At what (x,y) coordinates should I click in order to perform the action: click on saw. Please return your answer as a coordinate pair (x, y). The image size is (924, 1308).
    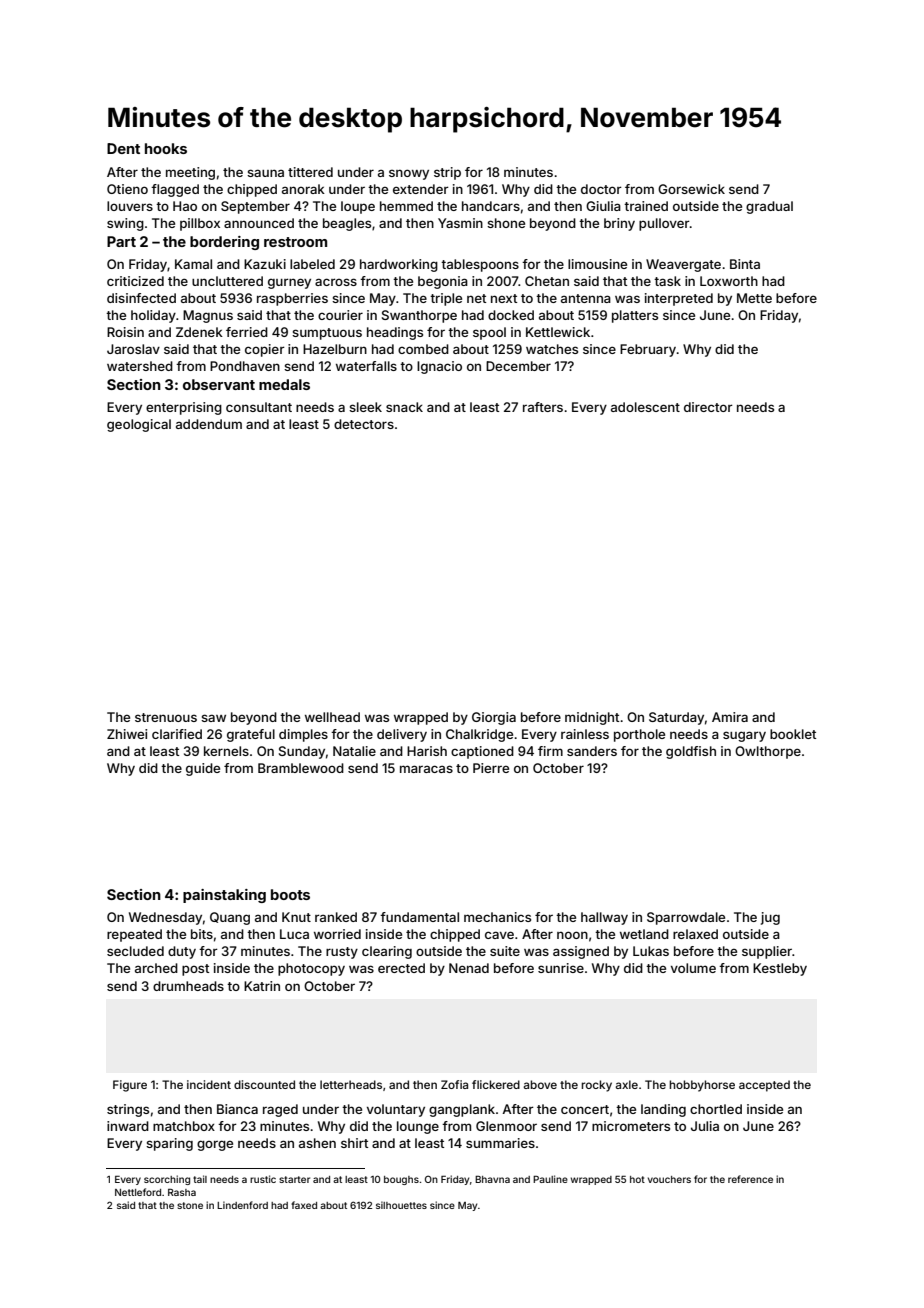
    Looking at the image, I should click on (213, 718).
